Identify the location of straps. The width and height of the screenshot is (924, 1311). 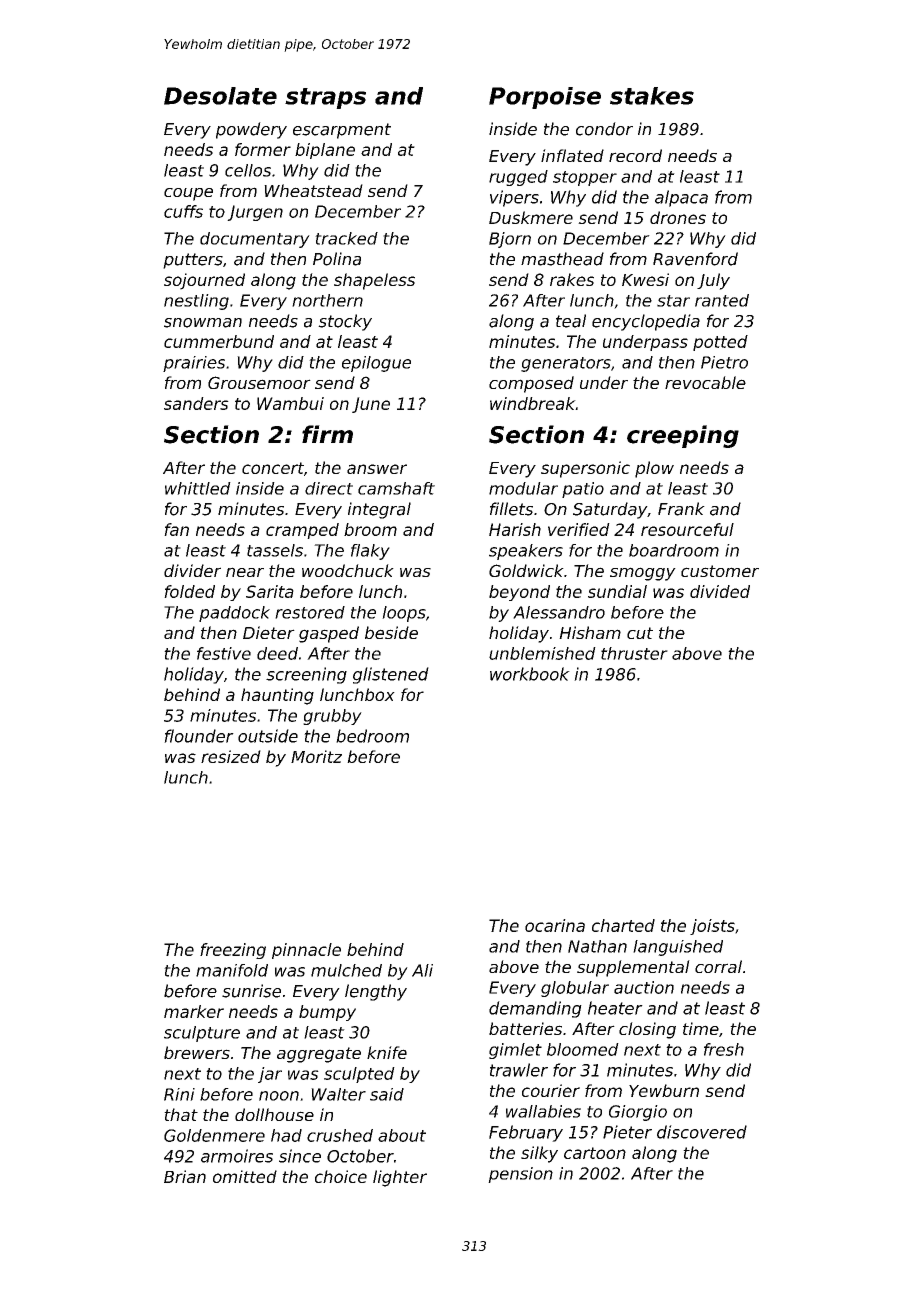
(325, 98).
